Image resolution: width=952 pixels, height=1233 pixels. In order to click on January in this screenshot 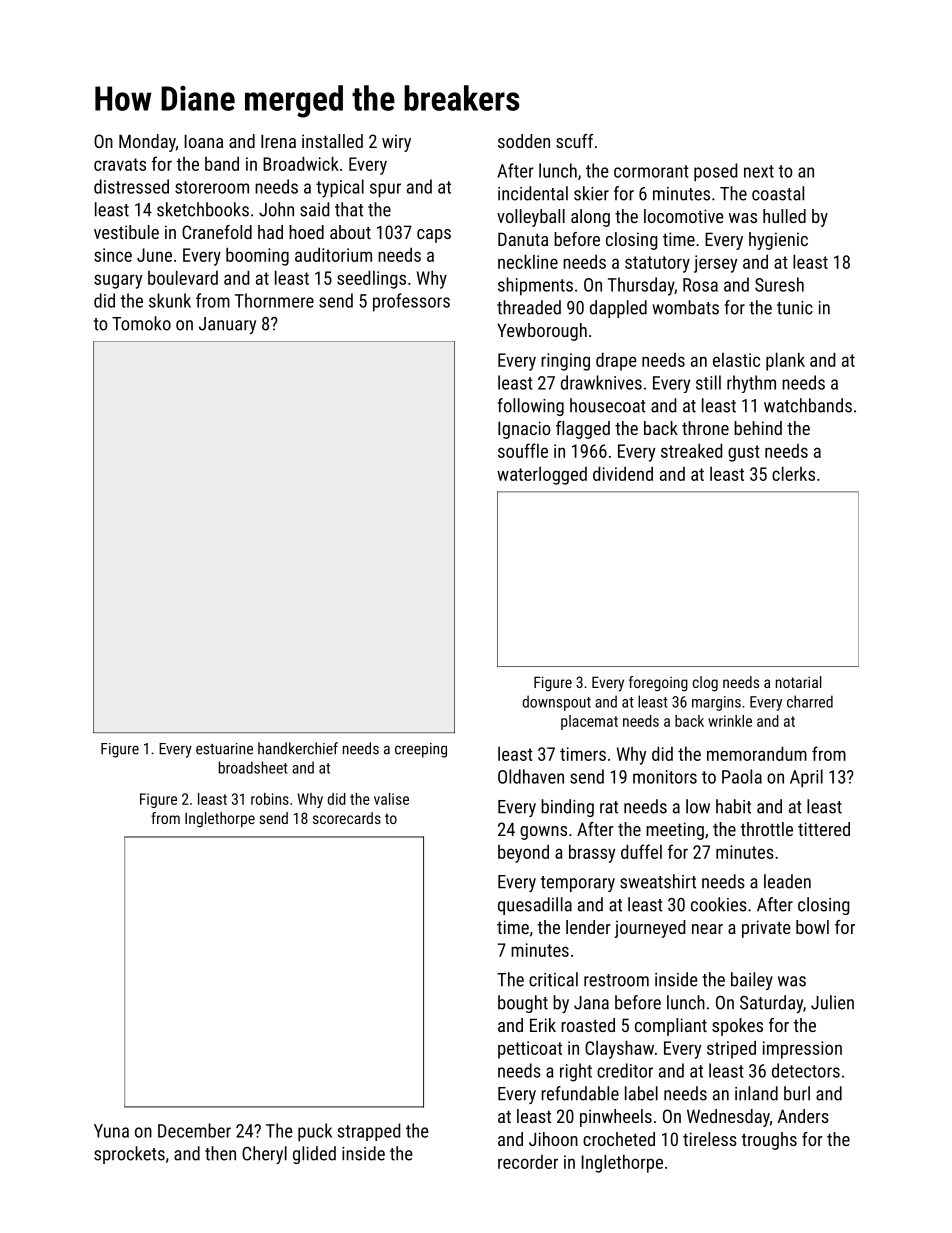, I will do `click(227, 325)`.
